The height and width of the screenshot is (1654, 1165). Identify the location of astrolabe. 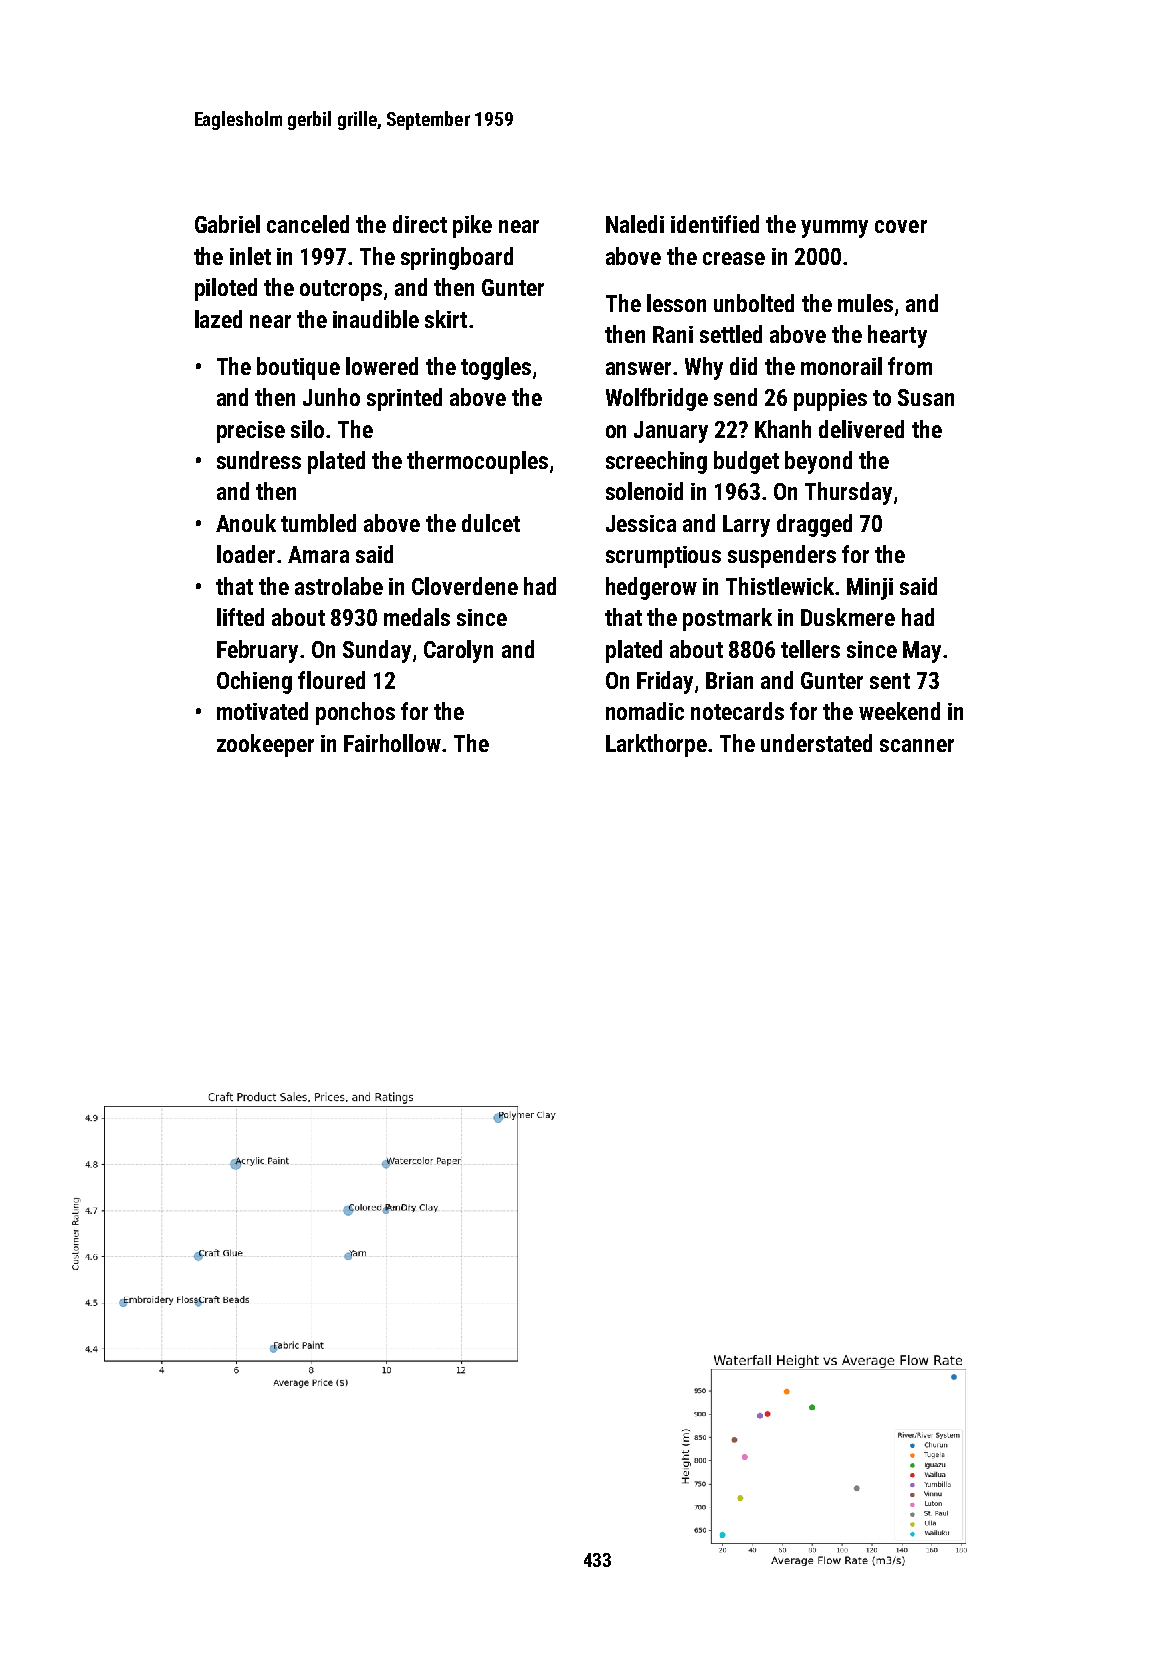
(339, 586).
